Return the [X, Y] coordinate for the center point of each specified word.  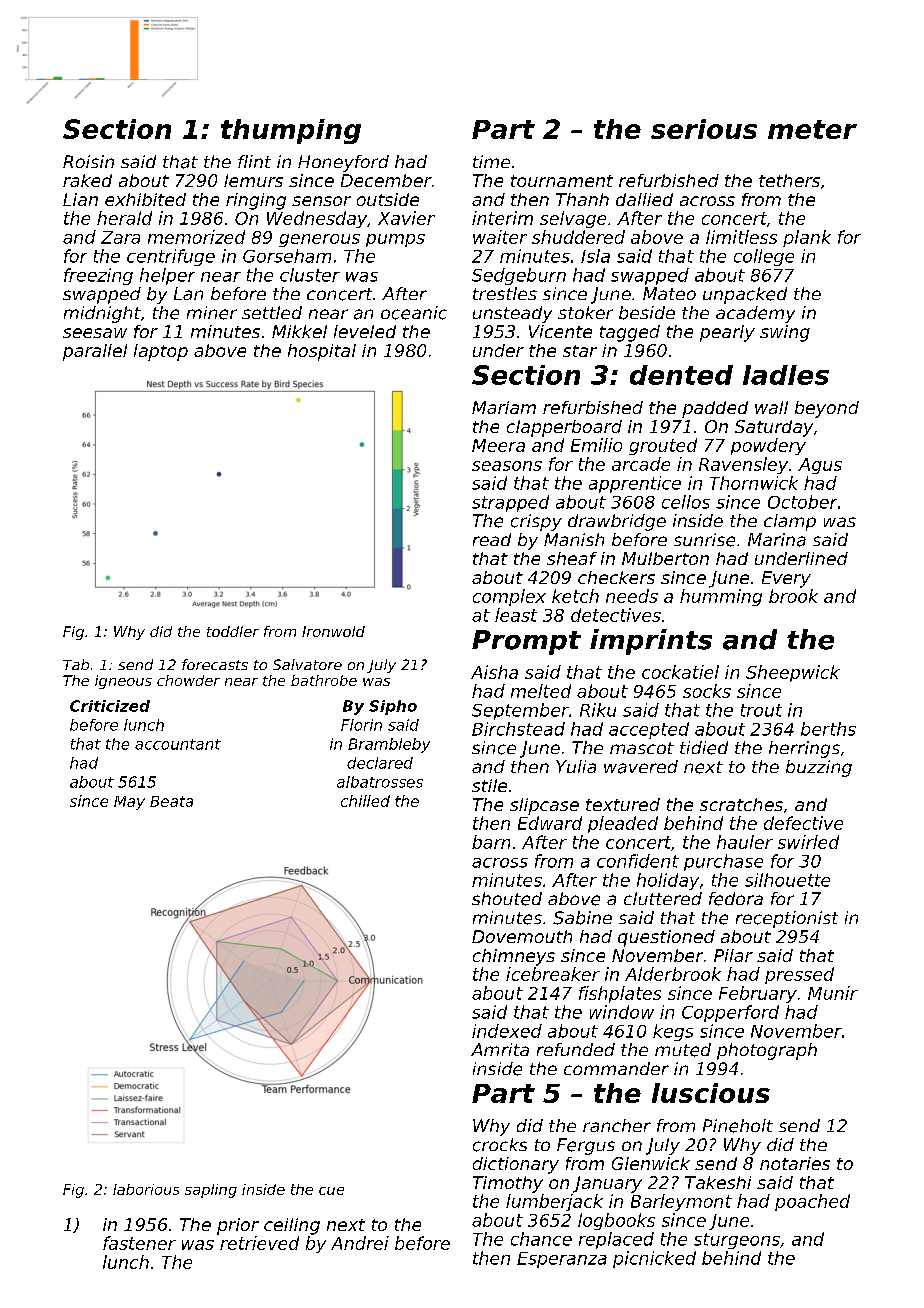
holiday [668, 881]
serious [704, 129]
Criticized [110, 706]
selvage [573, 219]
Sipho [393, 707]
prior [238, 1226]
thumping [291, 131]
